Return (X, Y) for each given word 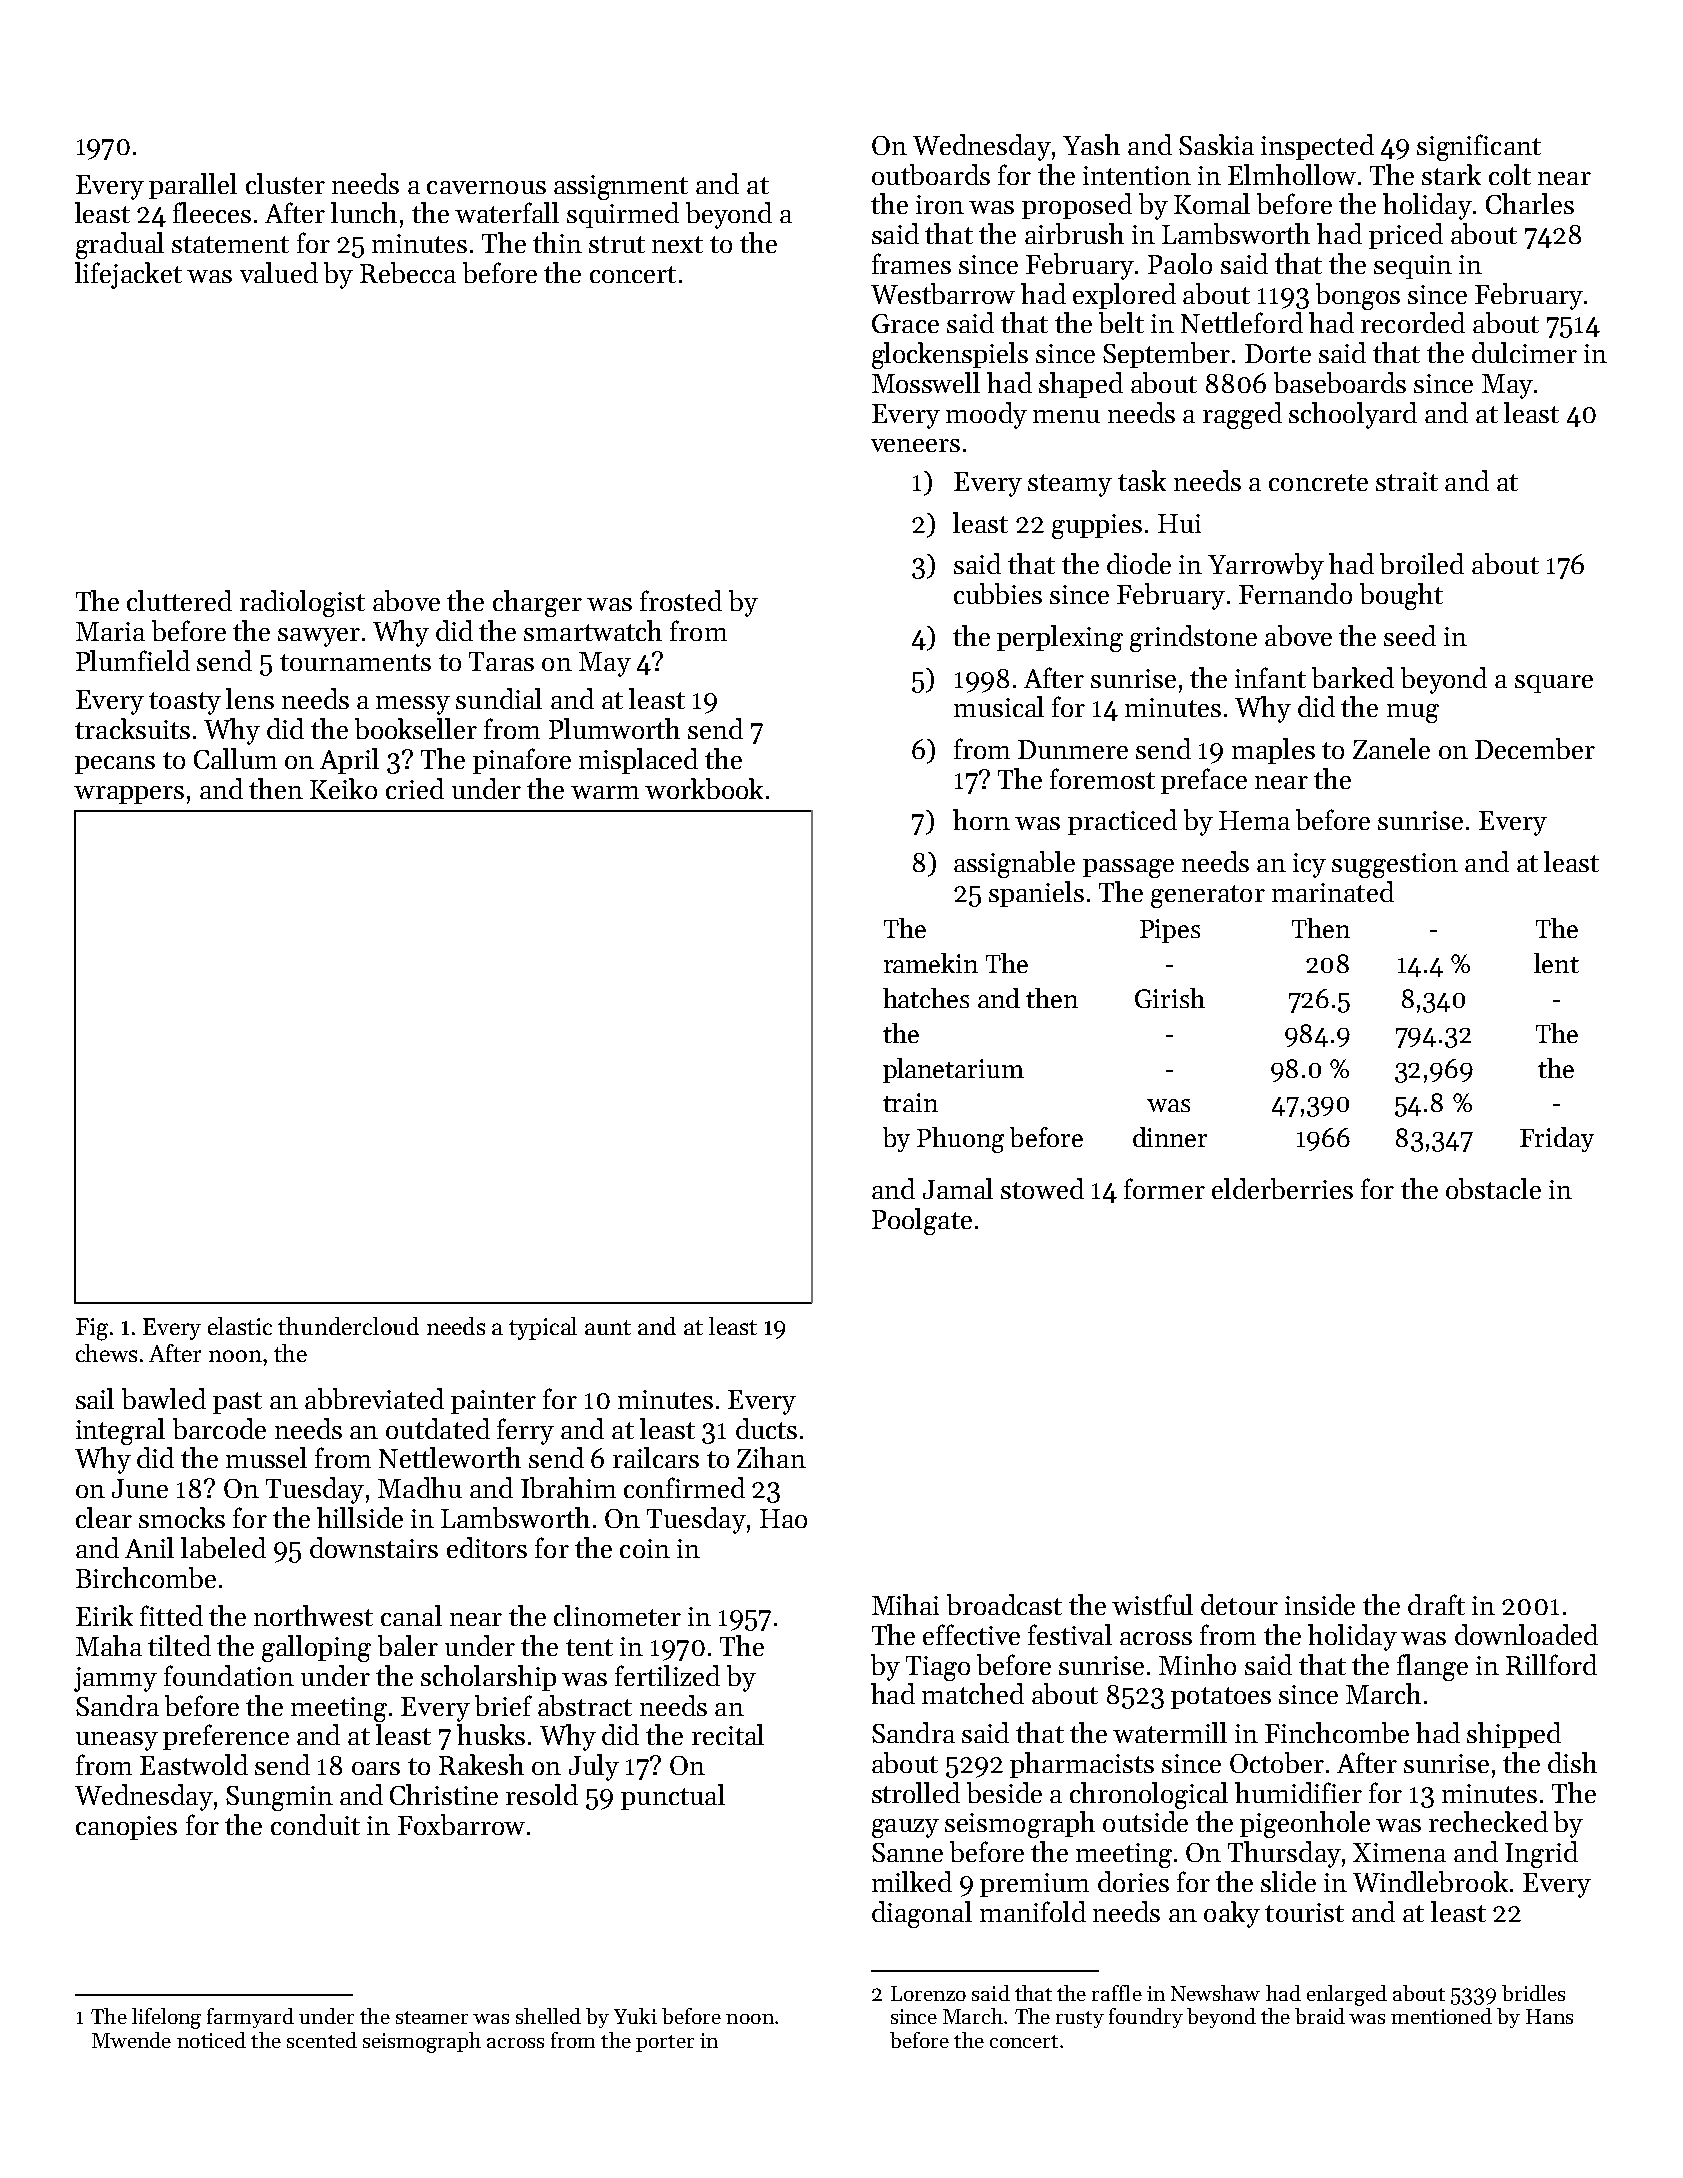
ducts (766, 1428)
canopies (126, 1828)
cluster (285, 183)
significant (1479, 147)
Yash (1091, 144)
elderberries (1282, 1188)
